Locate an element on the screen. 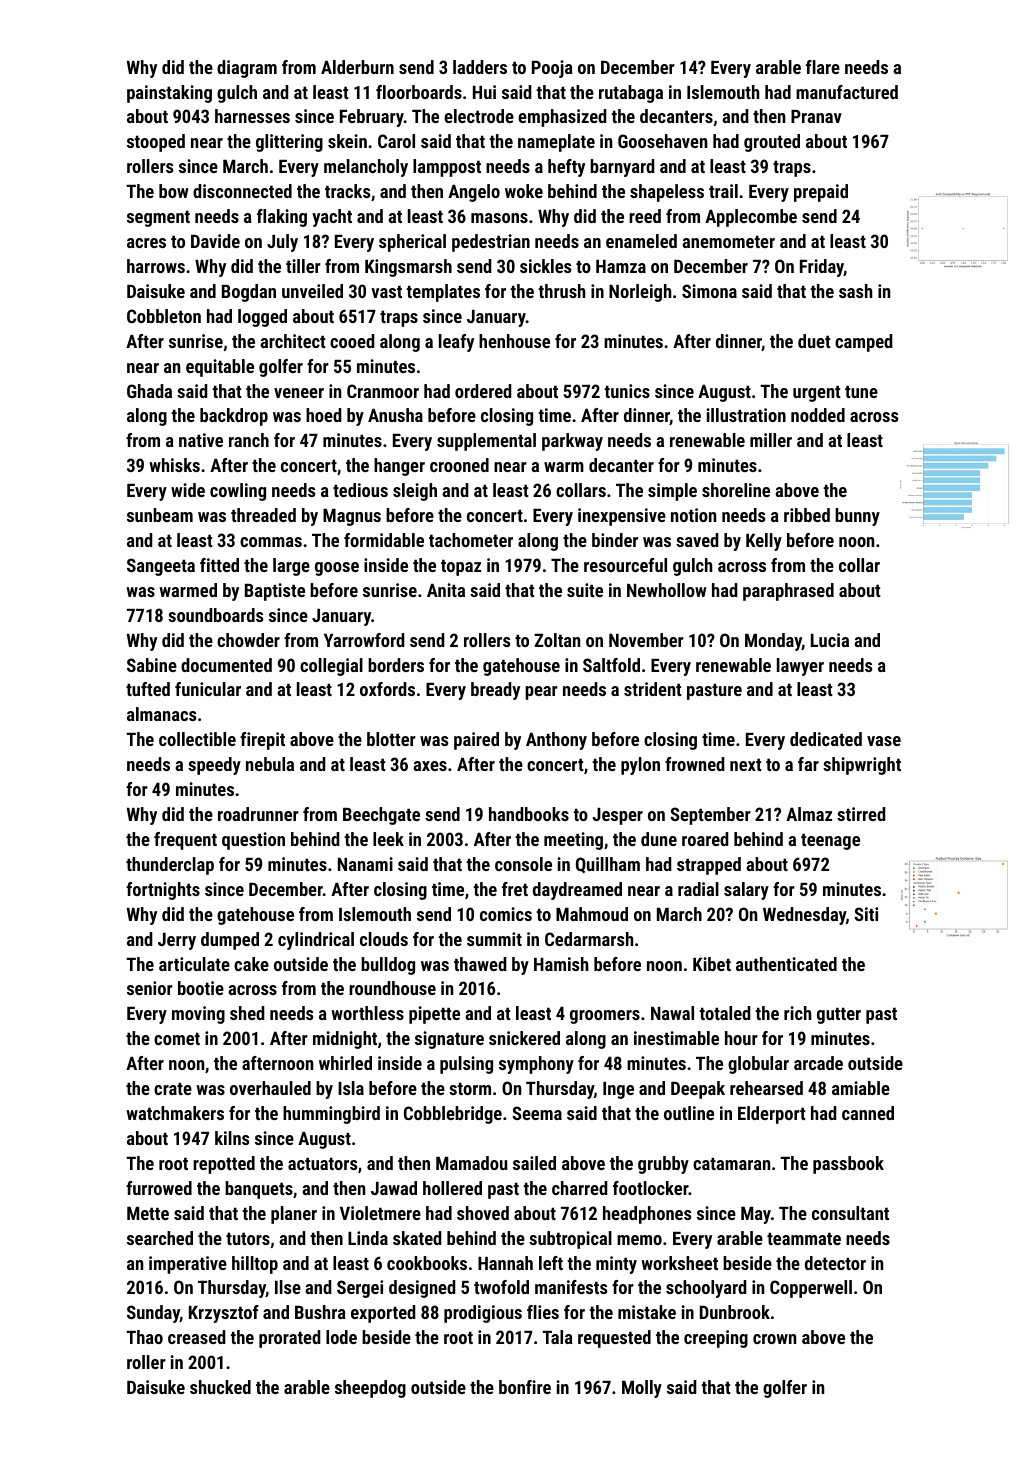  prepaid is located at coordinates (821, 193).
